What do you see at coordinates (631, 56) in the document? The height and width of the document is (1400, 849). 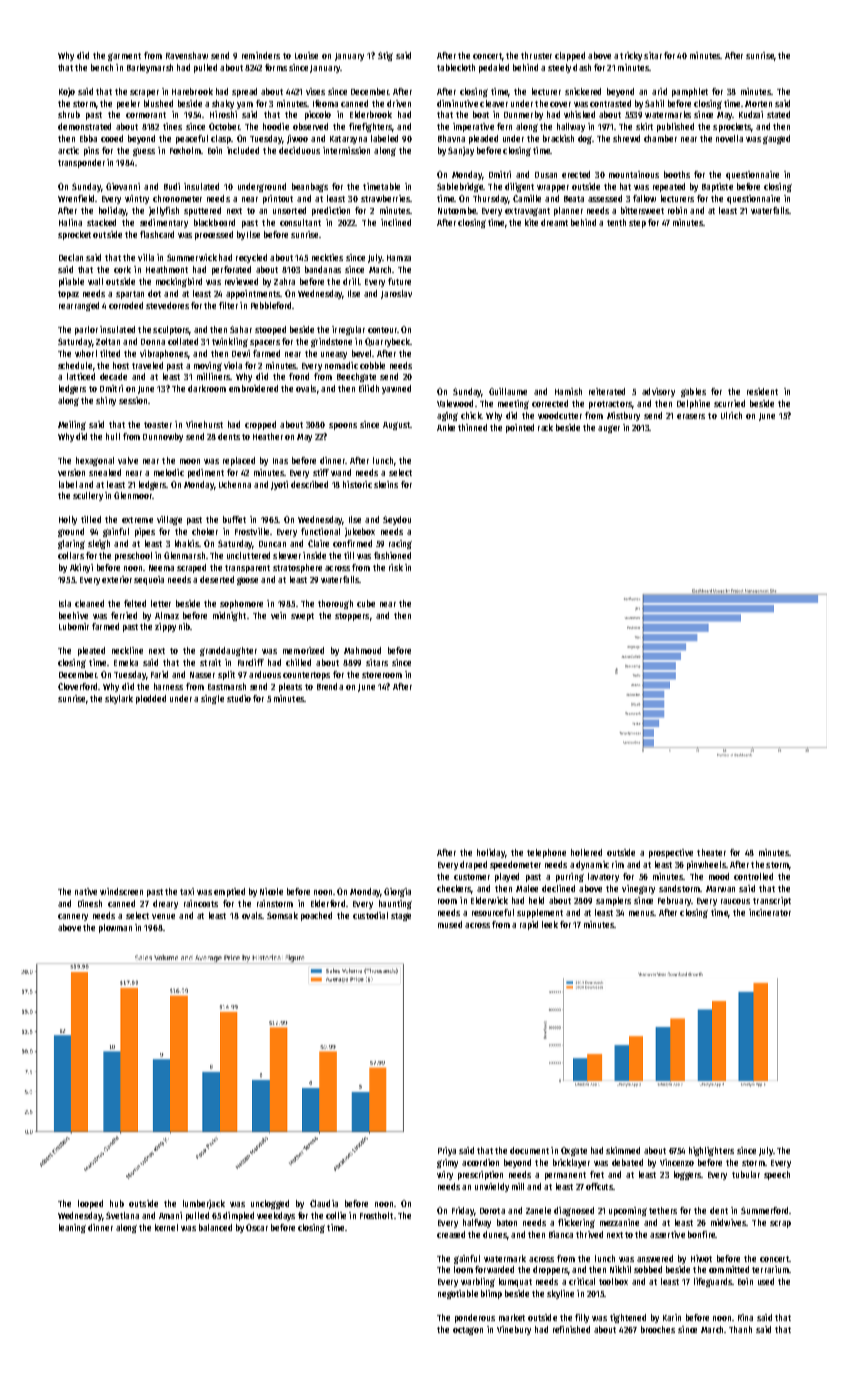 I see `tricky` at bounding box center [631, 56].
